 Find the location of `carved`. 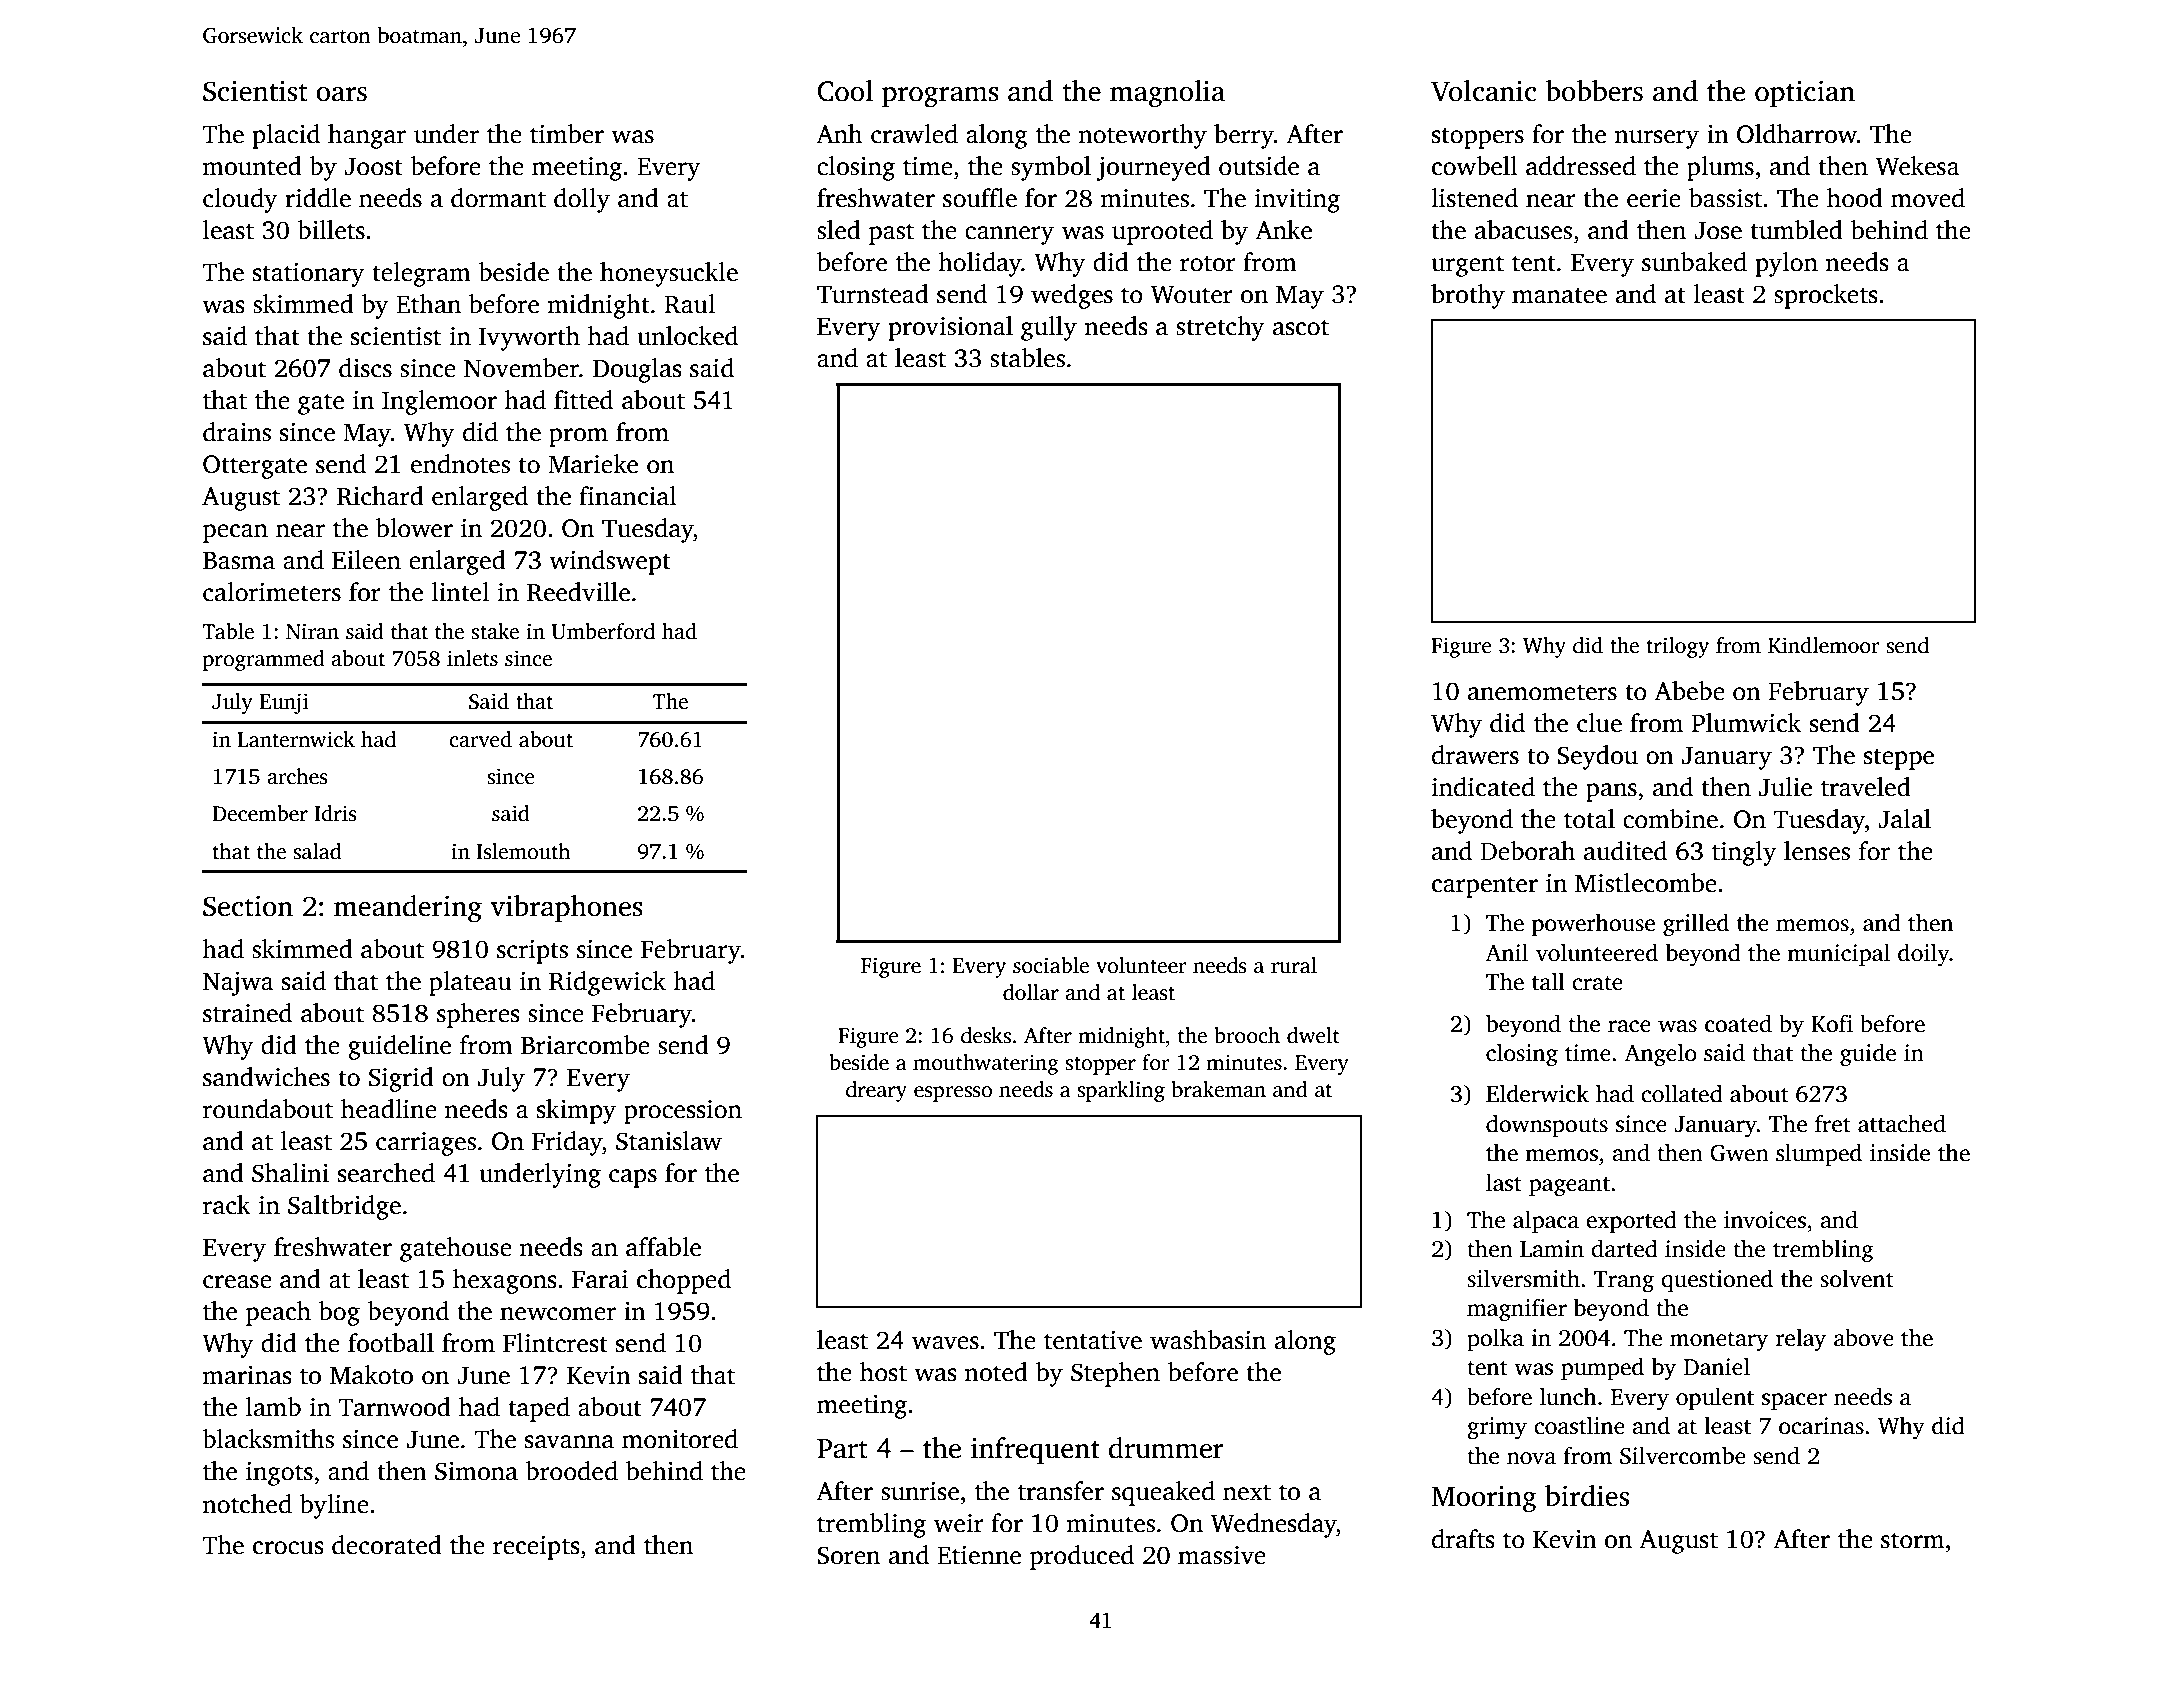

carved is located at coordinates (480, 739).
